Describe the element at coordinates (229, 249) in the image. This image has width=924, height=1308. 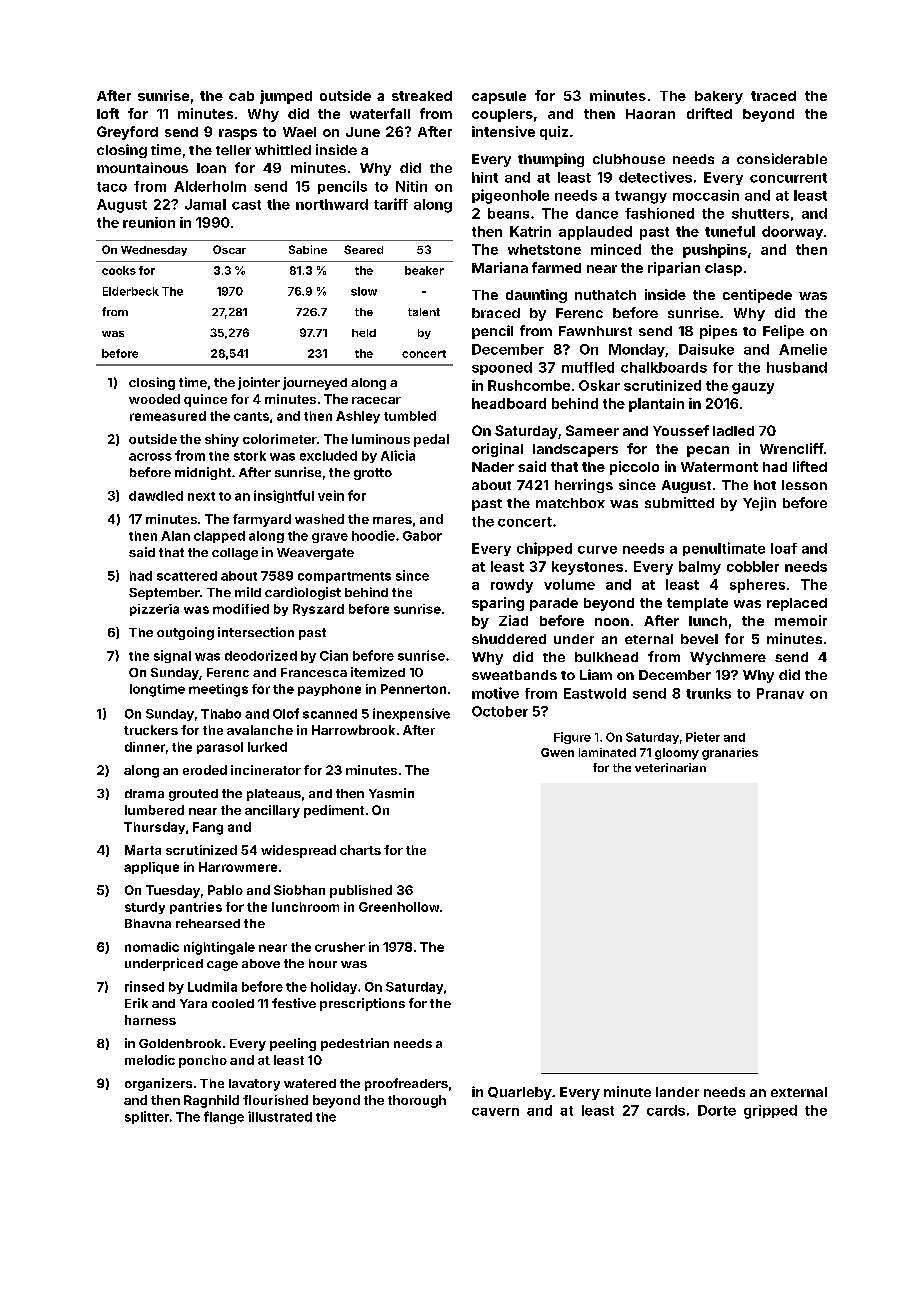
I see `Oscar` at that location.
